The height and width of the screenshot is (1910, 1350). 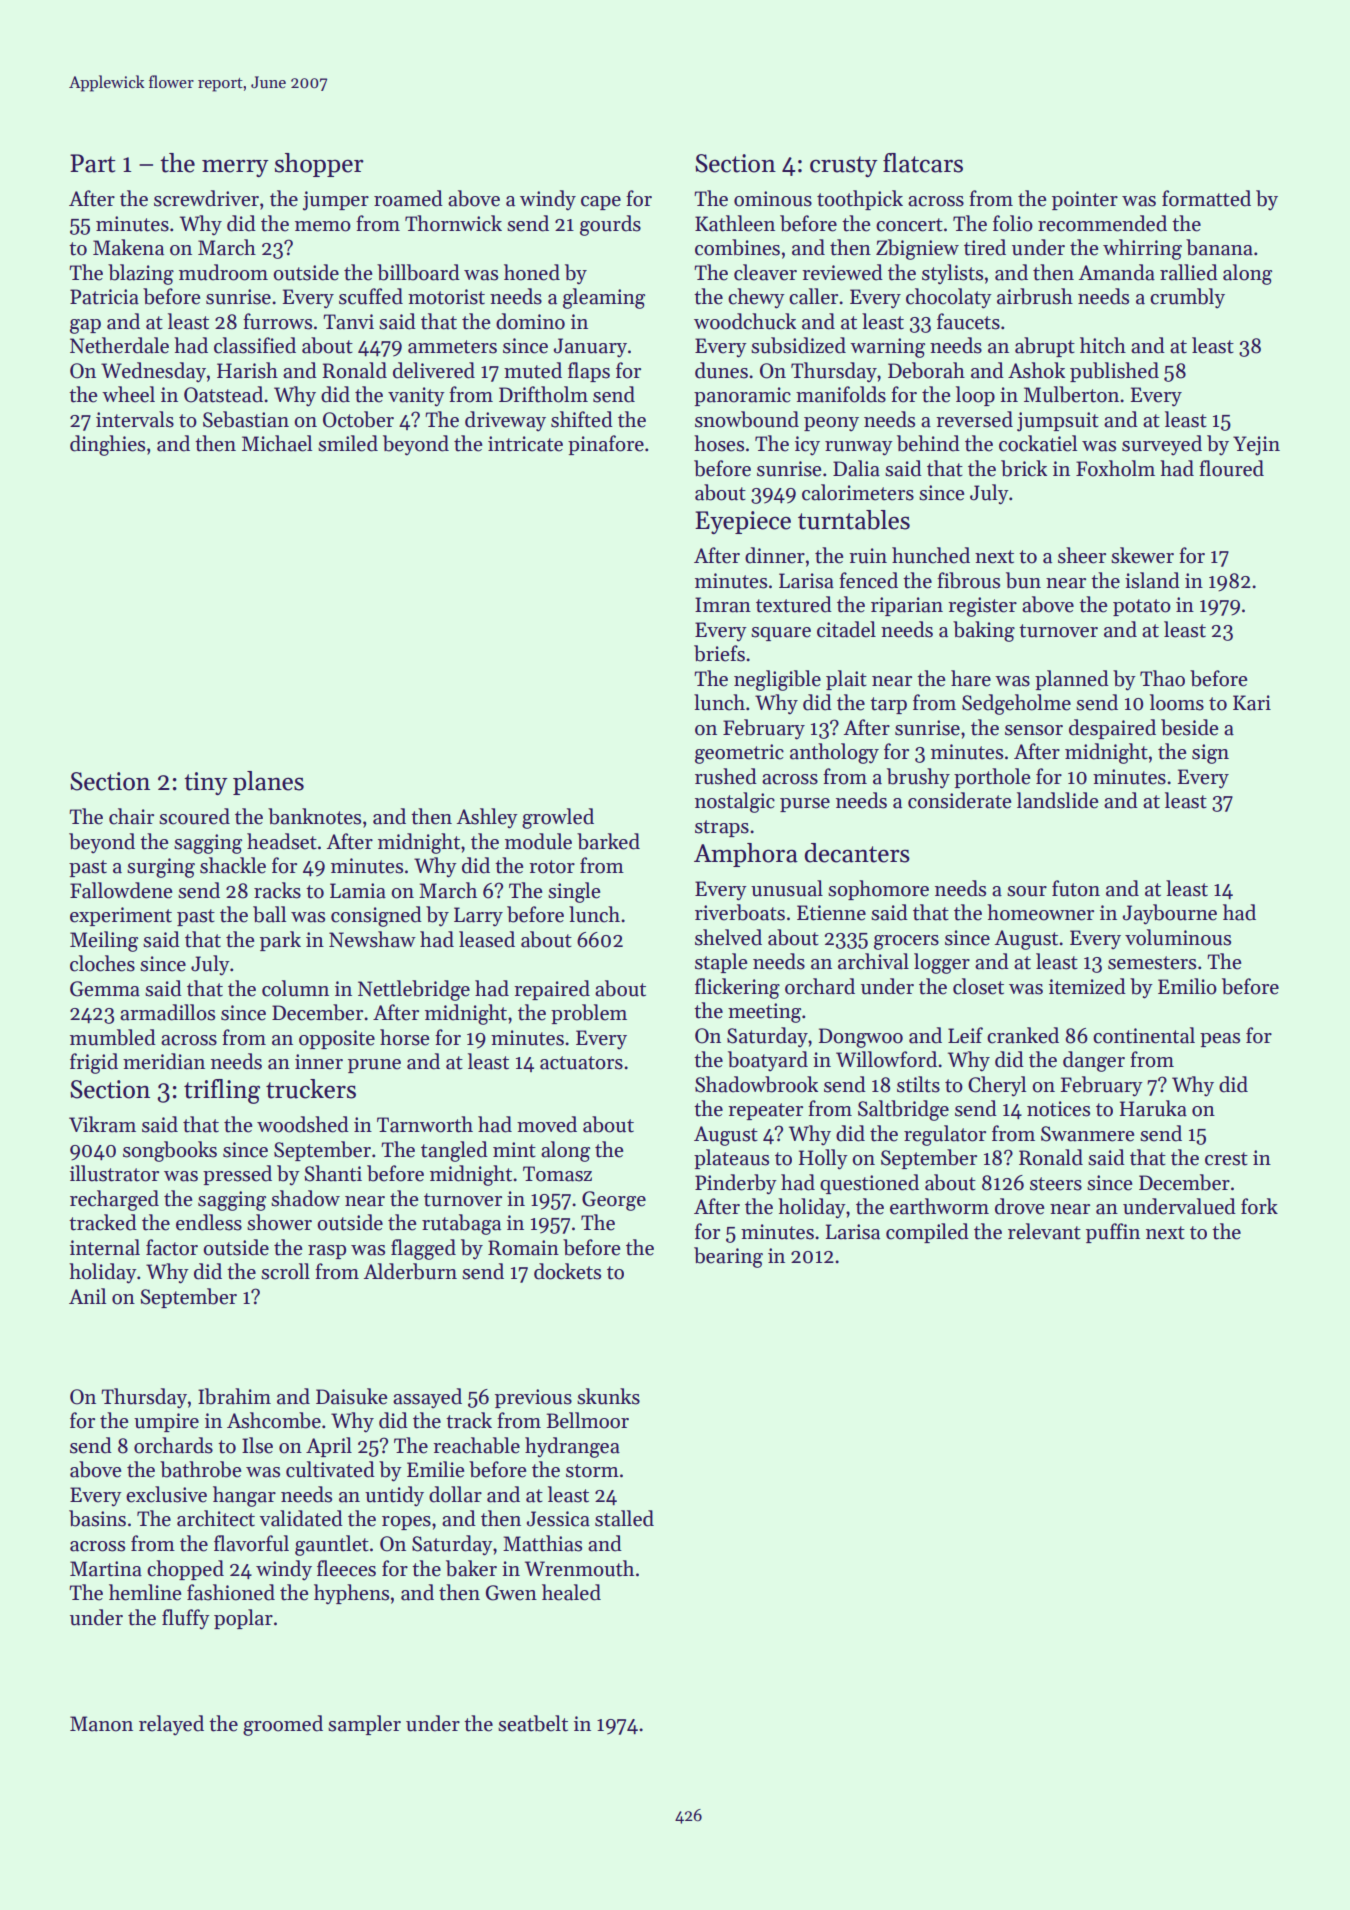 What do you see at coordinates (523, 1248) in the screenshot?
I see `Romain` at bounding box center [523, 1248].
